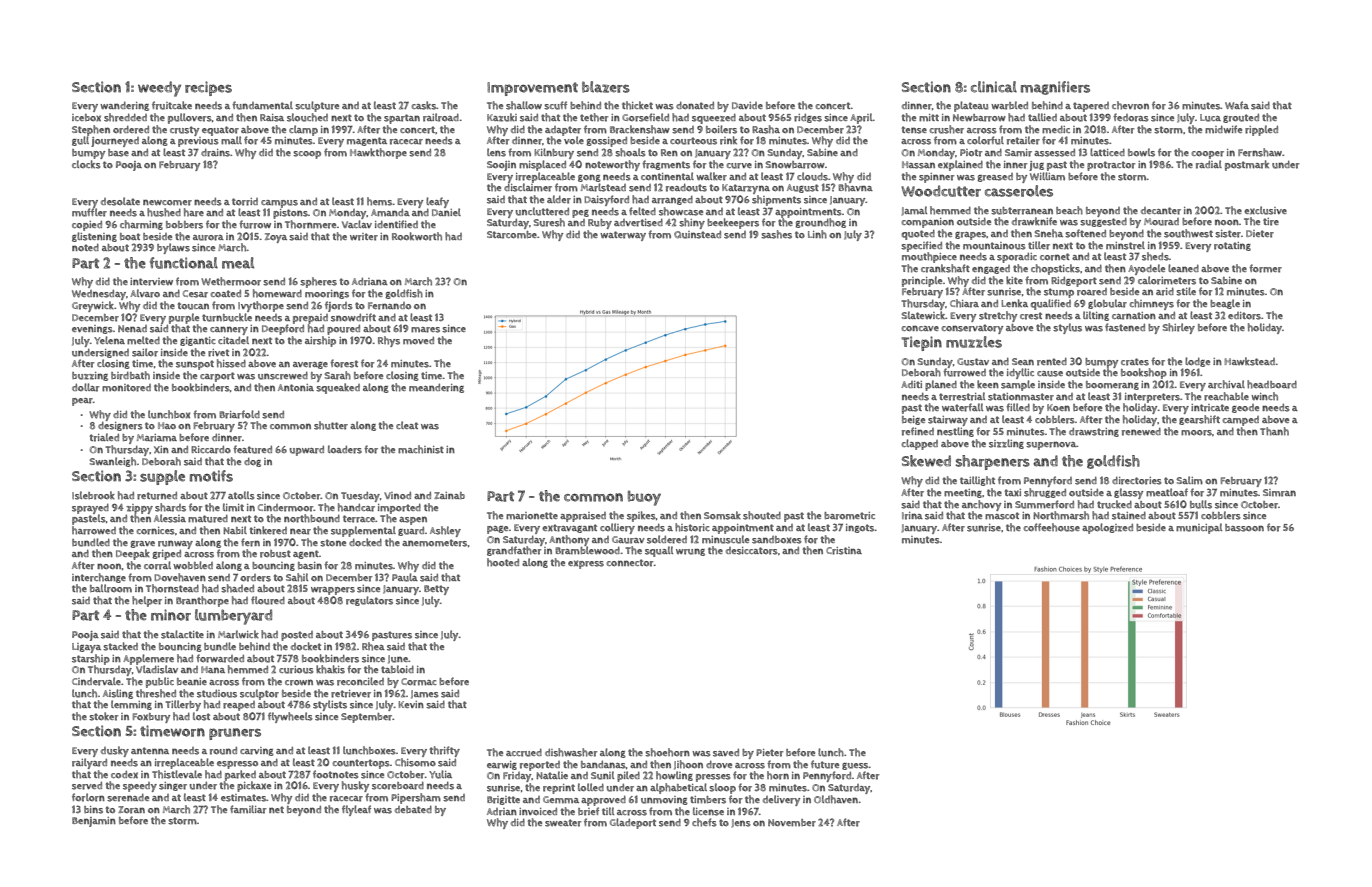 The height and width of the screenshot is (887, 1372). I want to click on wrappers, so click(333, 591).
